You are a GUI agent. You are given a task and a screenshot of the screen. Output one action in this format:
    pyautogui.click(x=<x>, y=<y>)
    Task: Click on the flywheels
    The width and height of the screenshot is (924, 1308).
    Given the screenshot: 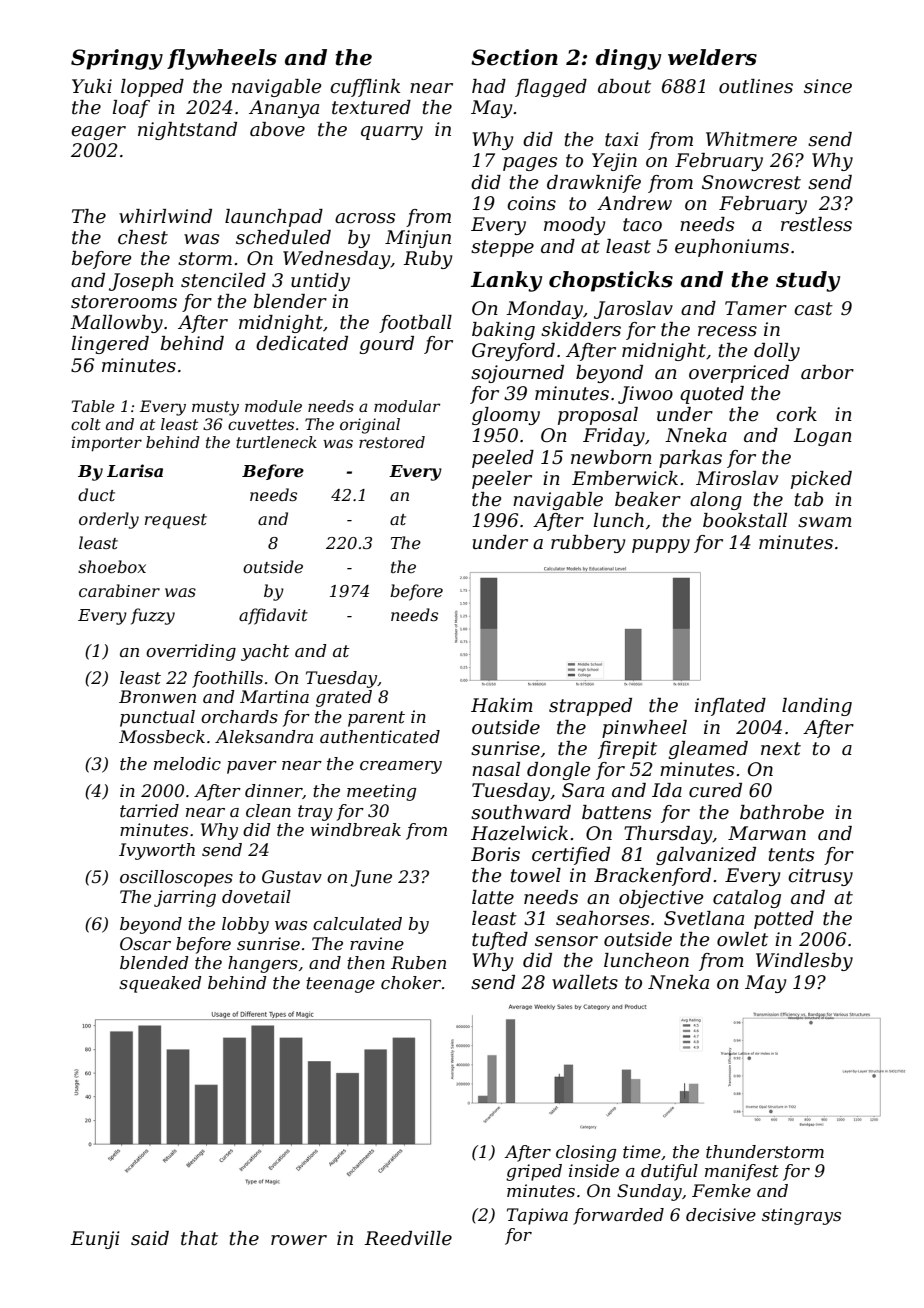 What is the action you would take?
    pyautogui.click(x=222, y=59)
